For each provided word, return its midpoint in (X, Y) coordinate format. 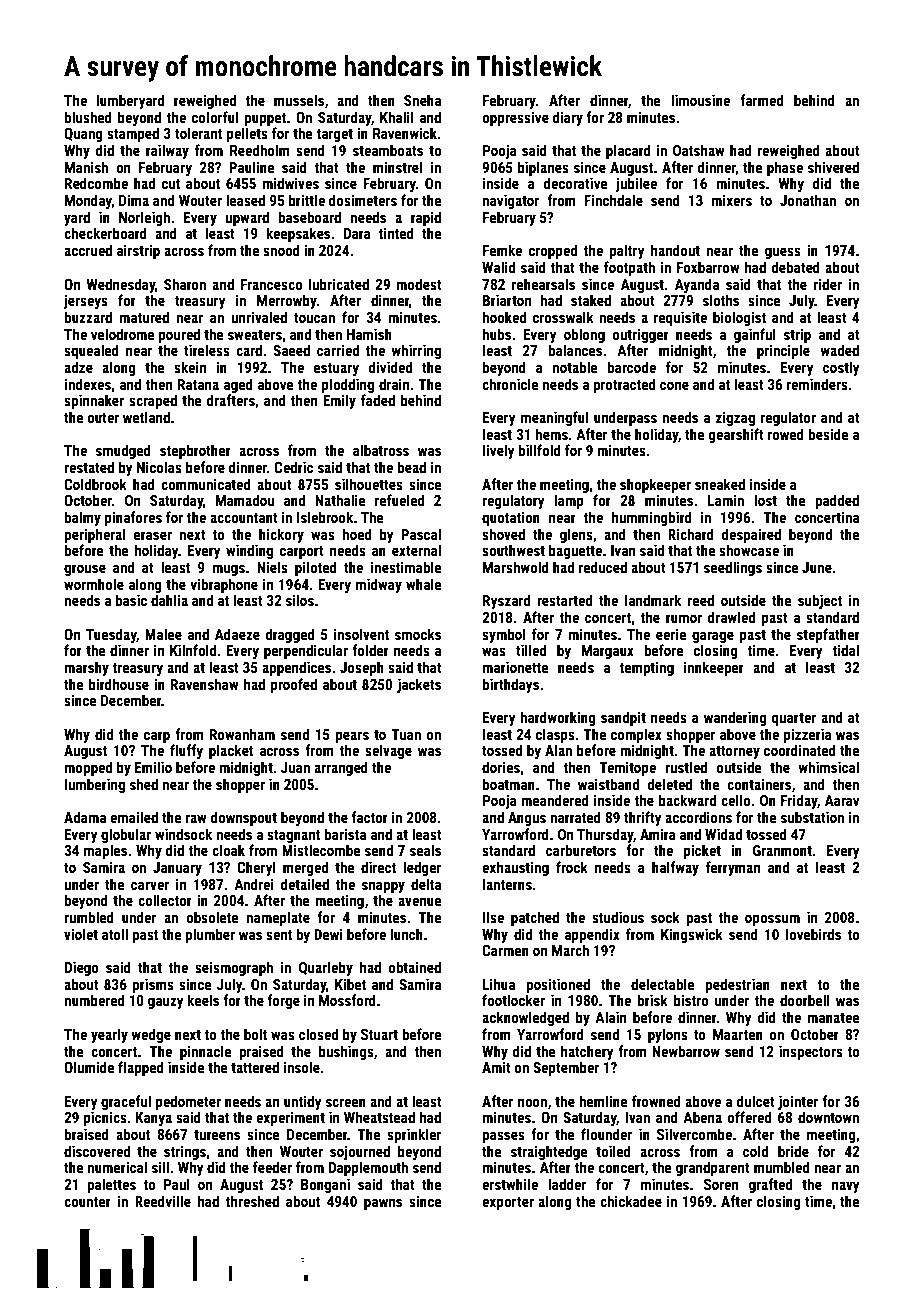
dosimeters (363, 200)
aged (238, 385)
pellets (247, 134)
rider (828, 284)
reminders (817, 384)
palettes (111, 1185)
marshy (86, 668)
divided (390, 367)
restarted (564, 600)
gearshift (736, 435)
